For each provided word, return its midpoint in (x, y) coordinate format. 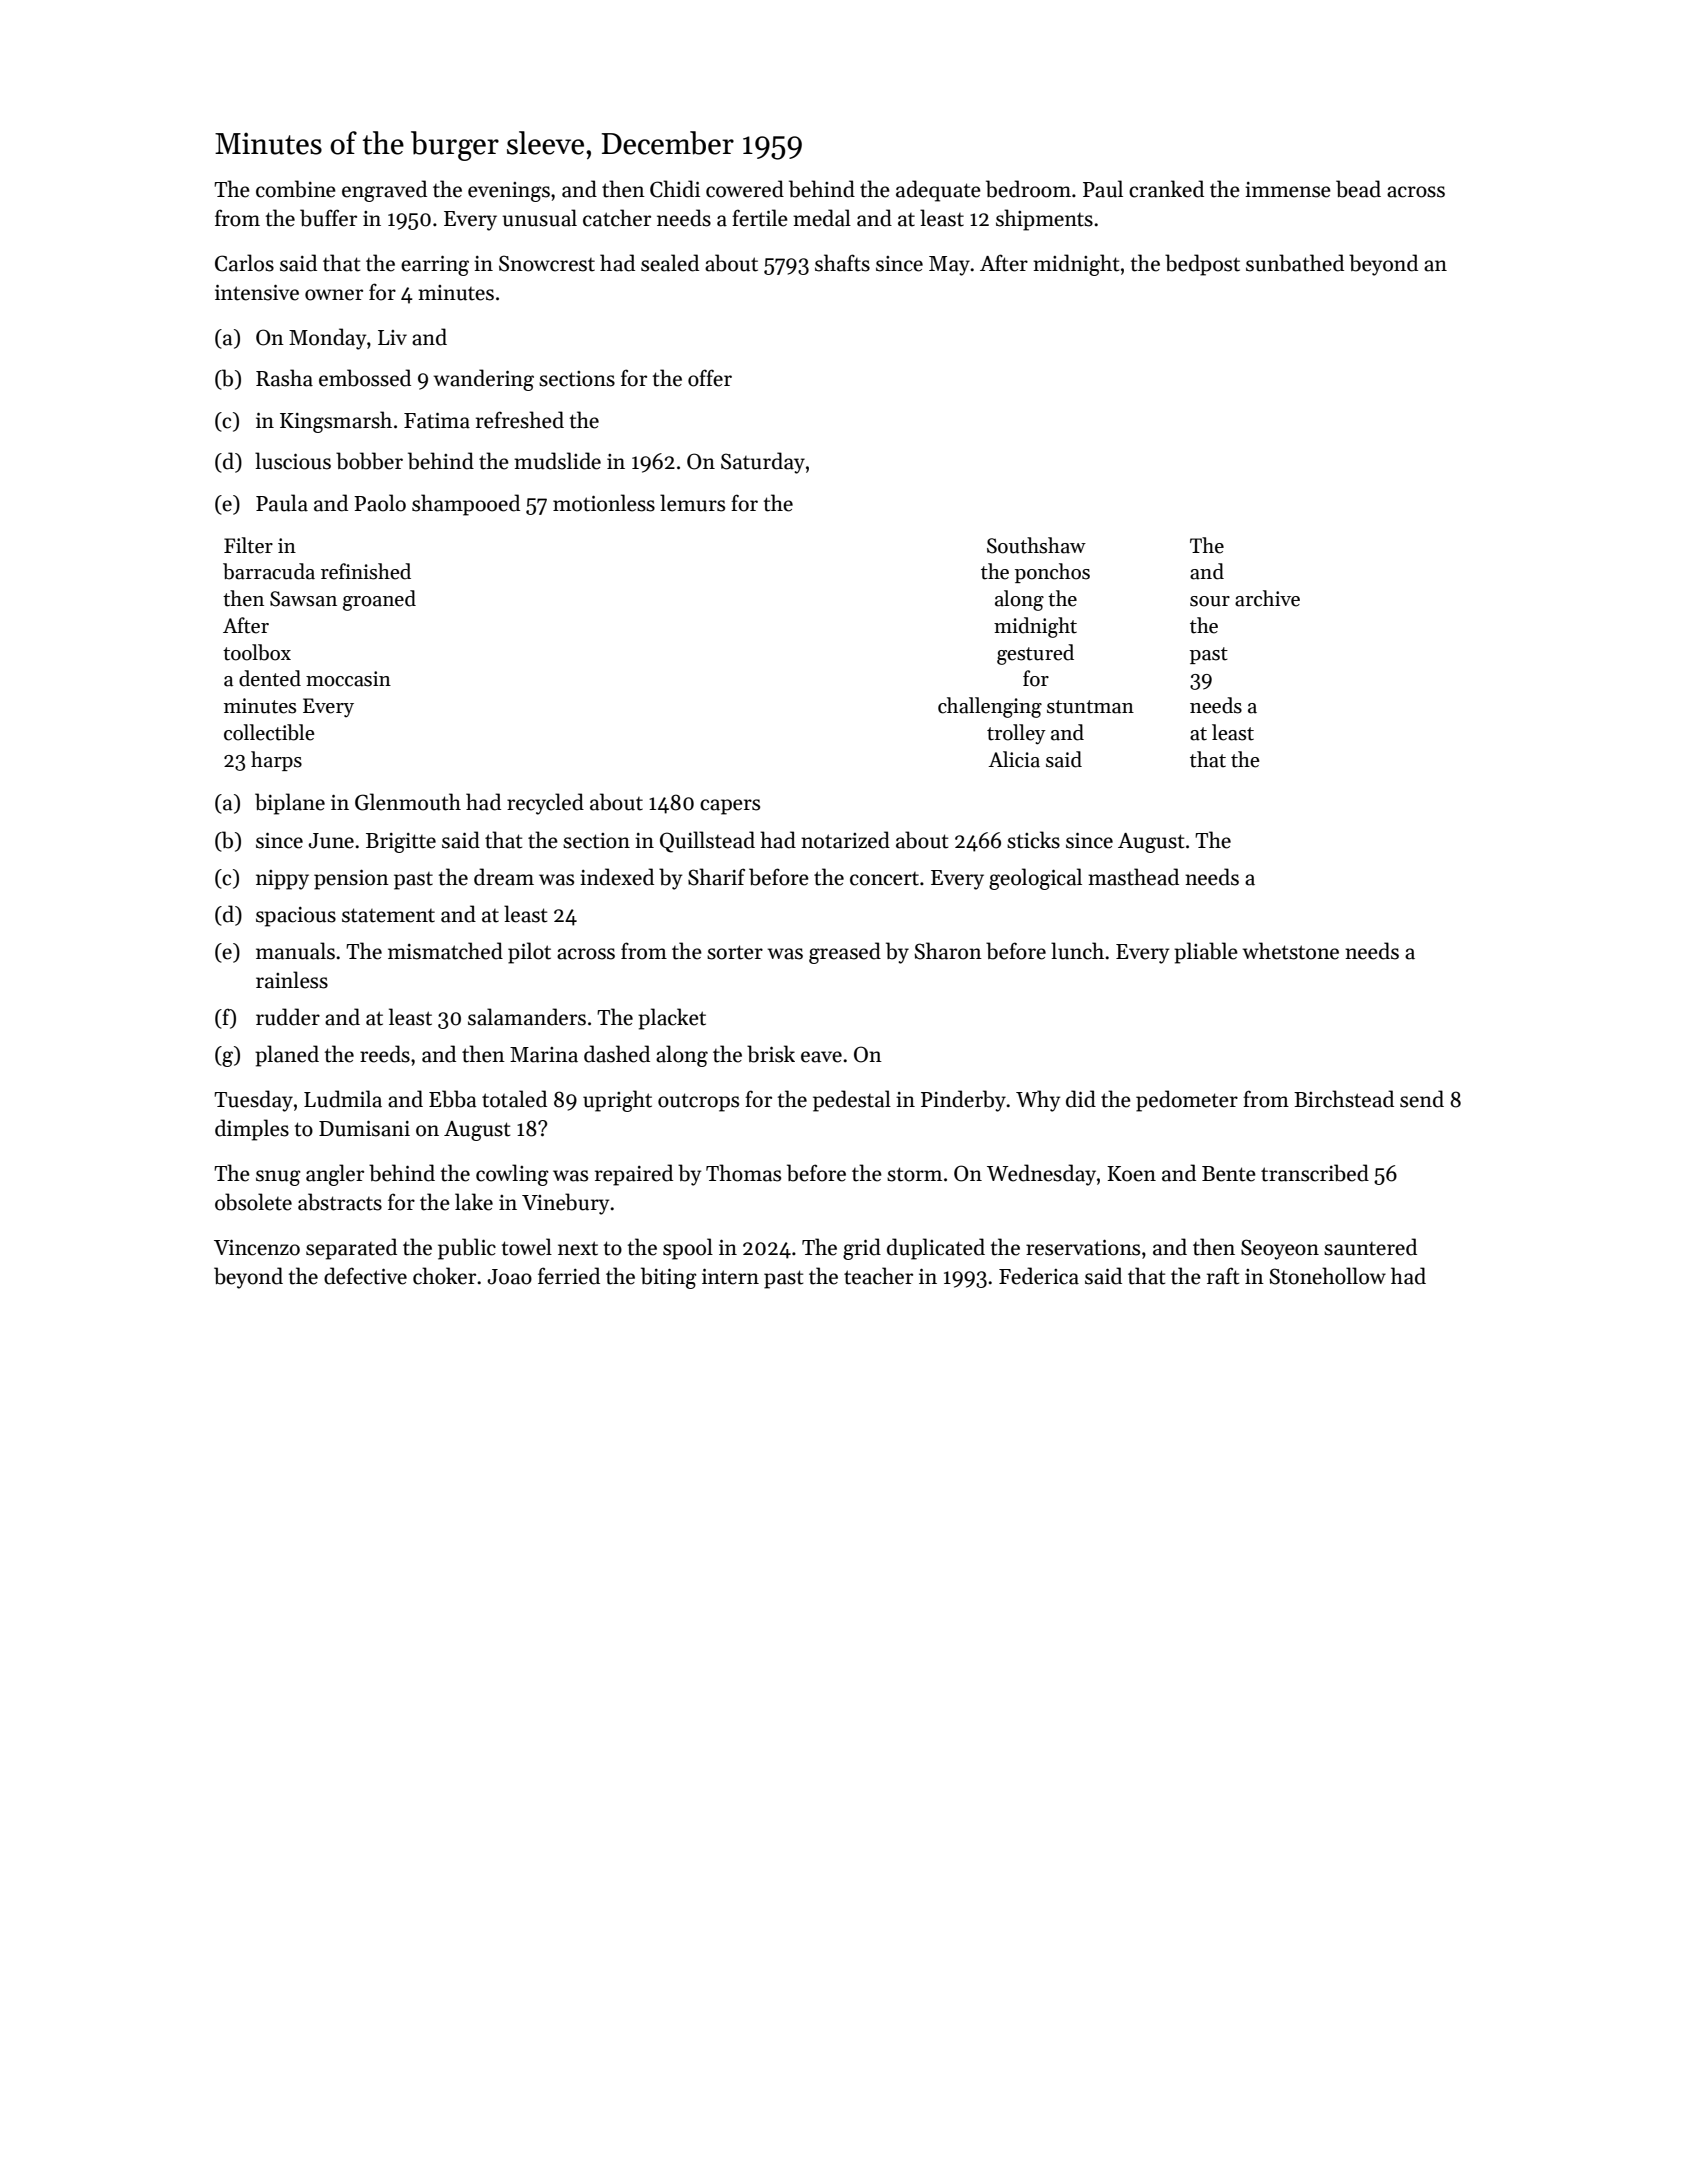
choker (444, 1276)
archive (1267, 598)
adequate (938, 191)
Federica (1039, 1276)
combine (296, 189)
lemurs (692, 503)
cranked (1166, 189)
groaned (379, 600)
